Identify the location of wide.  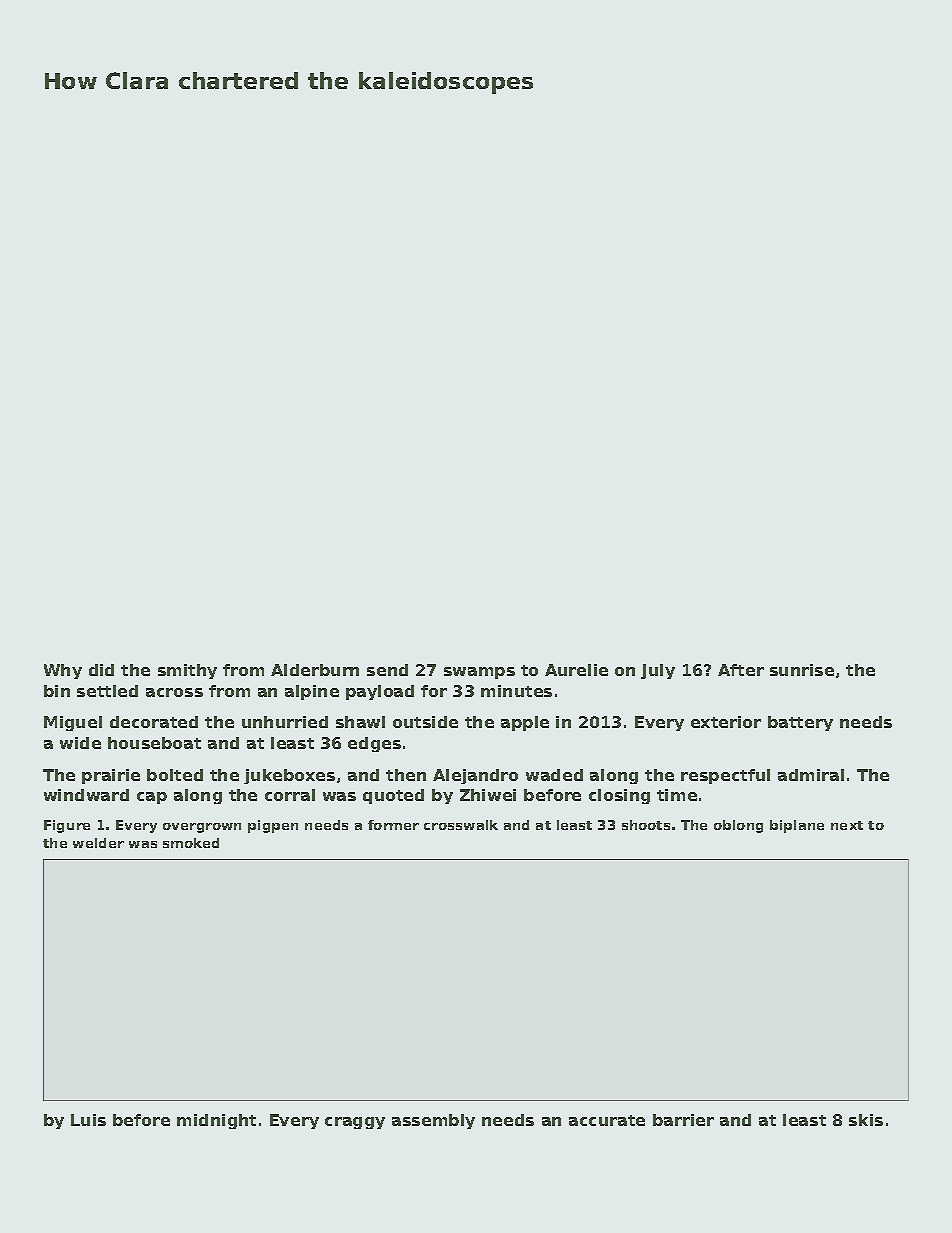
(80, 743).
